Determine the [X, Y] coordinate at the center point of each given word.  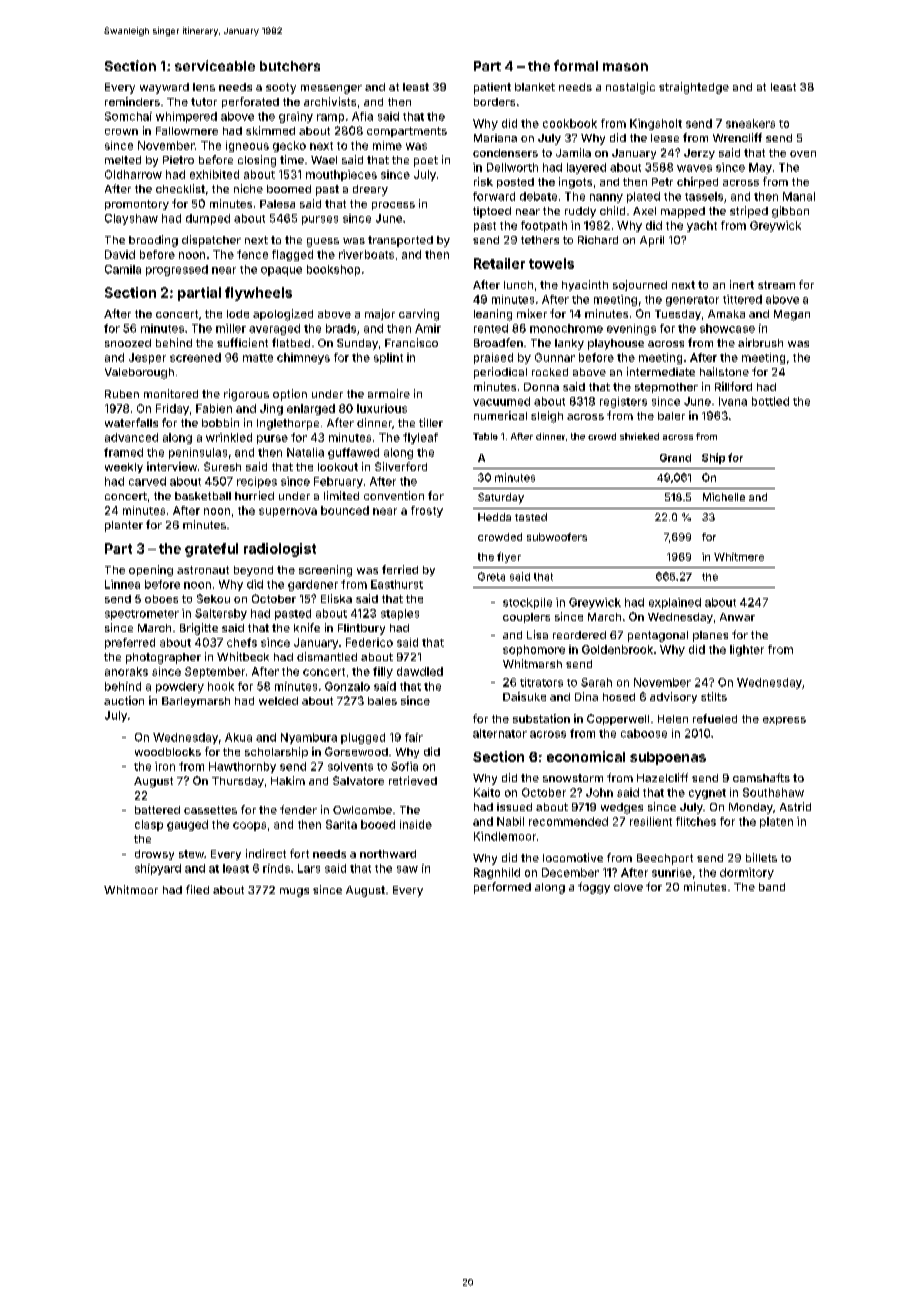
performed [502, 888]
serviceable [215, 65]
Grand [675, 458]
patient [492, 88]
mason [625, 67]
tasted [531, 517]
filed [197, 889]
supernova [288, 512]
